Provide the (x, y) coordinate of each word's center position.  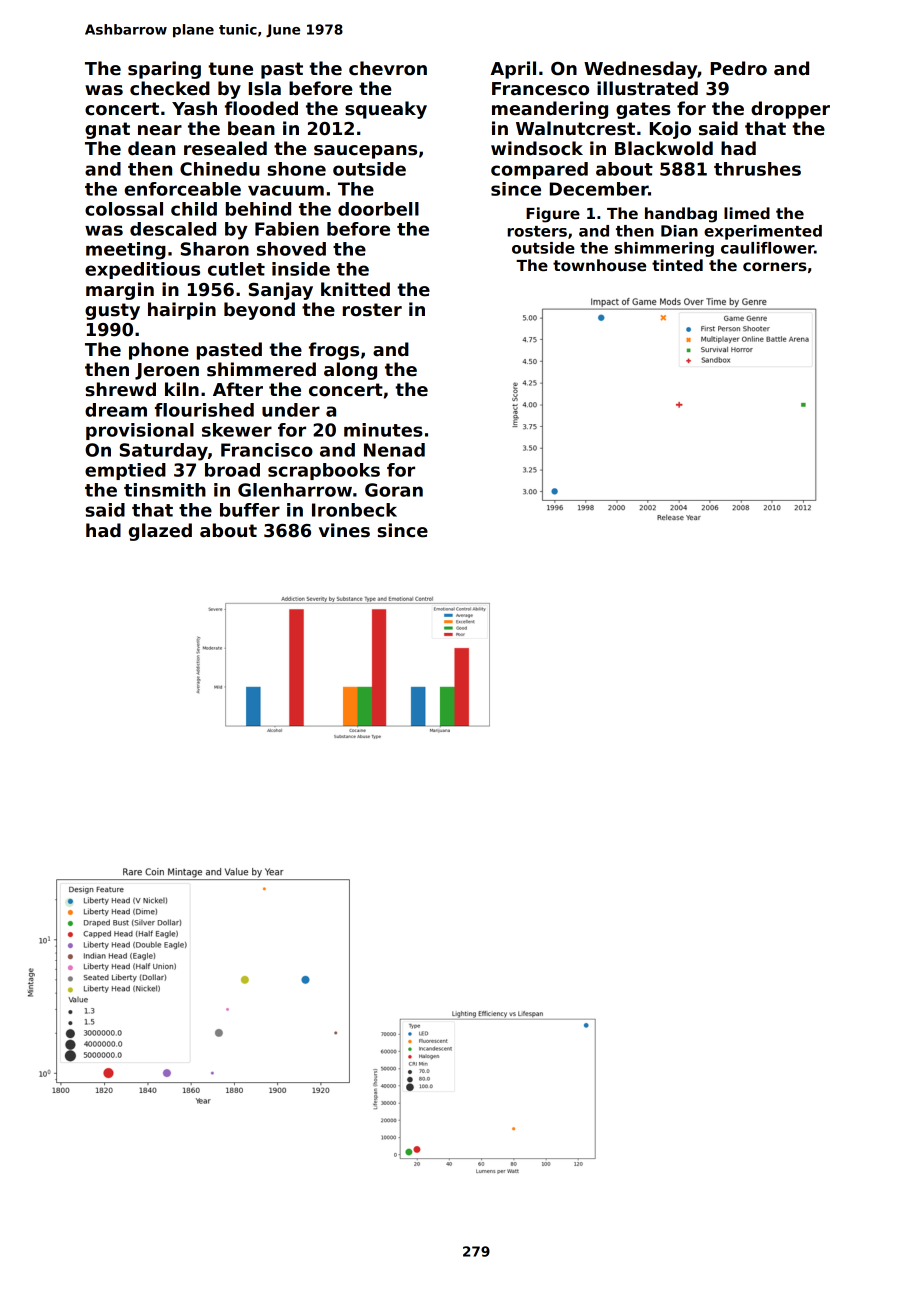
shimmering (664, 249)
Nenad (394, 450)
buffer (250, 510)
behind (258, 209)
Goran (394, 490)
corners (775, 266)
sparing (164, 70)
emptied (125, 471)
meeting (126, 251)
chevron (388, 68)
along (350, 371)
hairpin (182, 311)
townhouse (599, 265)
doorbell (378, 209)
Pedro (739, 68)
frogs (334, 351)
